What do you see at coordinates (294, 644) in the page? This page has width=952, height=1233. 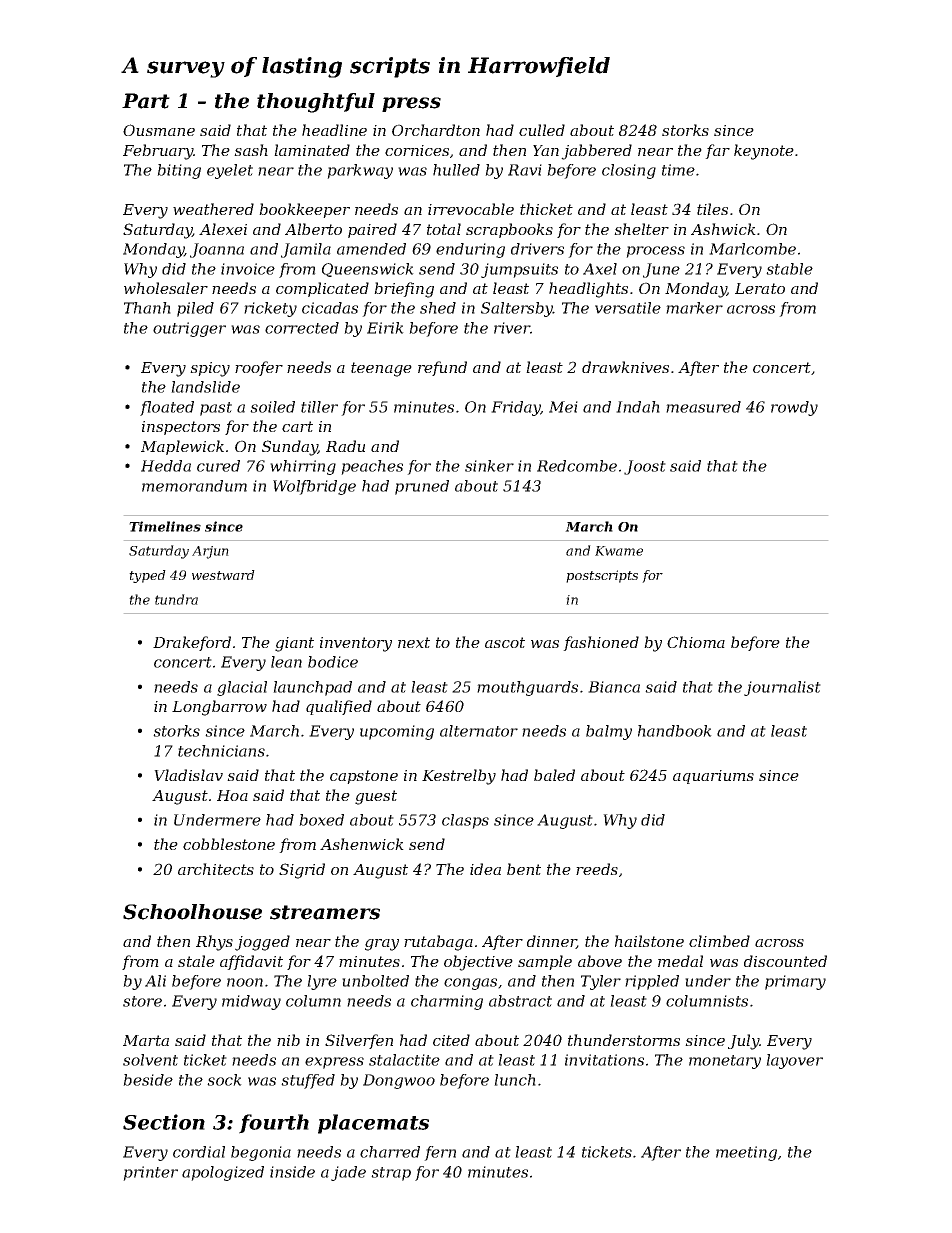 I see `giant` at bounding box center [294, 644].
